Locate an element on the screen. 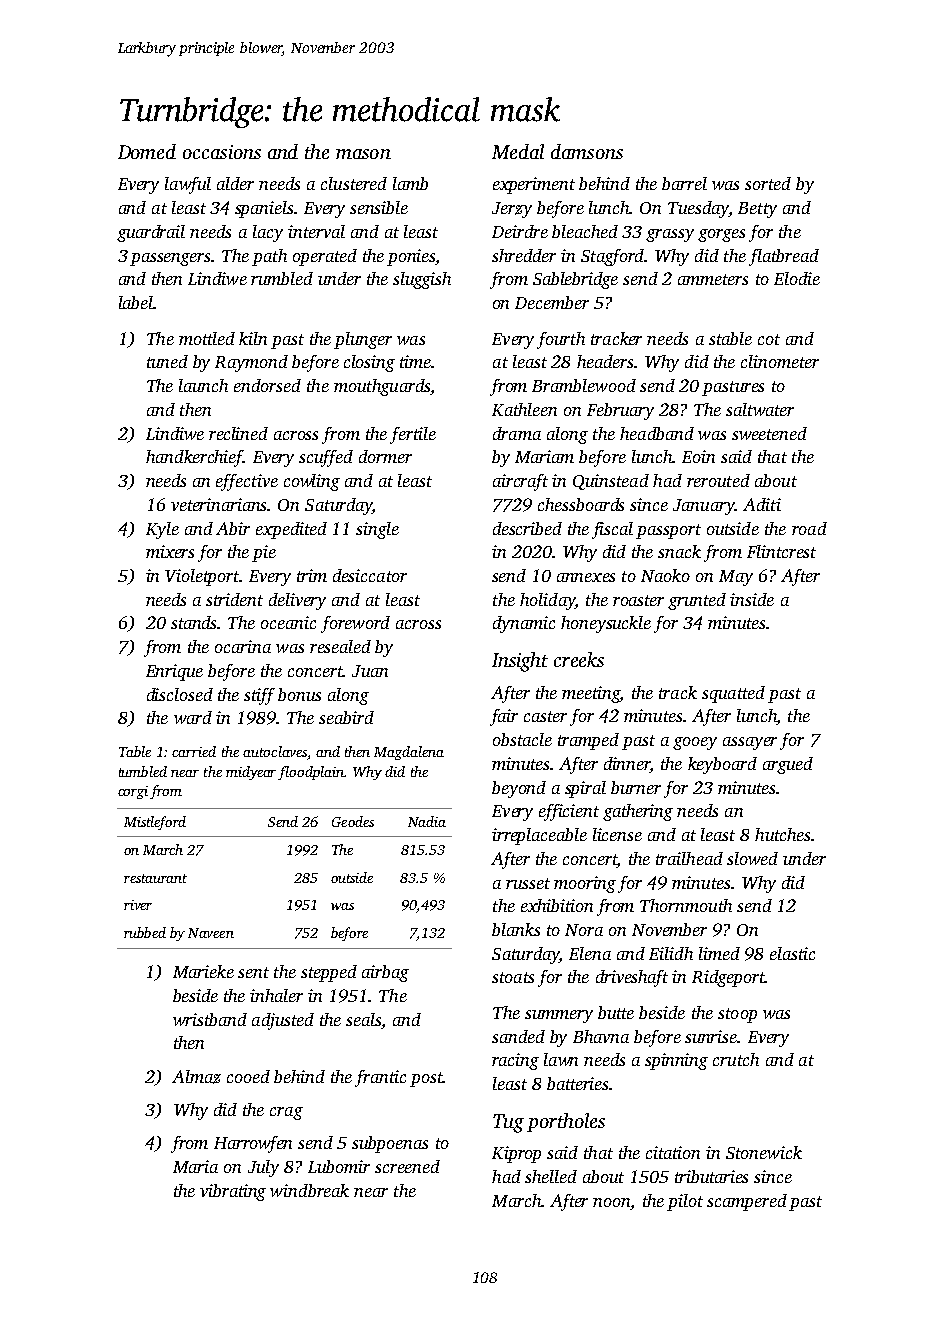  operated is located at coordinates (325, 257).
